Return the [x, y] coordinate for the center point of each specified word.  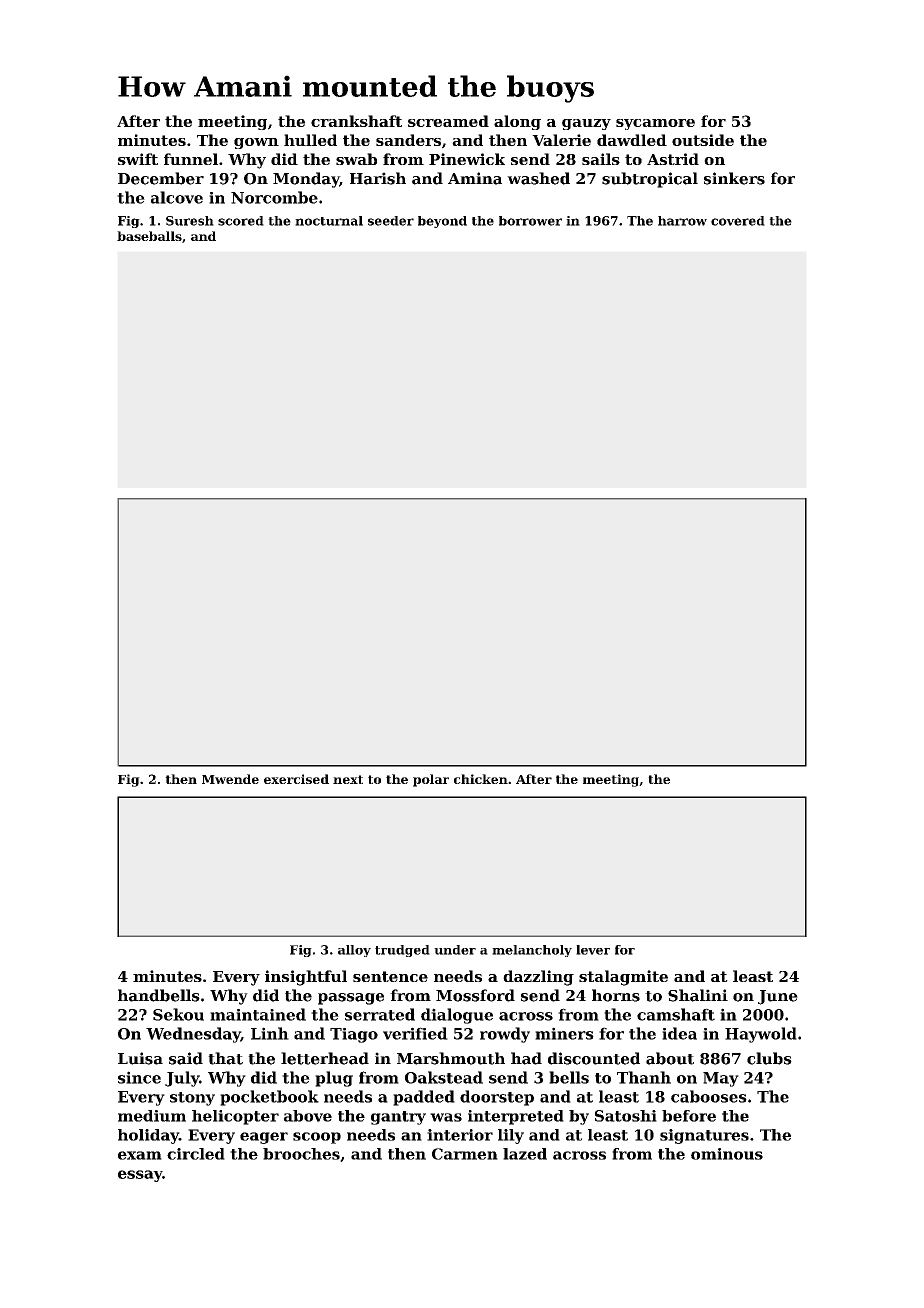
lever [593, 950]
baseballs [149, 236]
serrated [380, 1014]
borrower [530, 221]
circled [196, 1154]
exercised [296, 779]
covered [738, 221]
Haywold [761, 1035]
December [161, 178]
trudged [402, 951]
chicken [481, 779]
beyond [442, 222]
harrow [682, 221]
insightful [306, 978]
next [348, 779]
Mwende [230, 779]
